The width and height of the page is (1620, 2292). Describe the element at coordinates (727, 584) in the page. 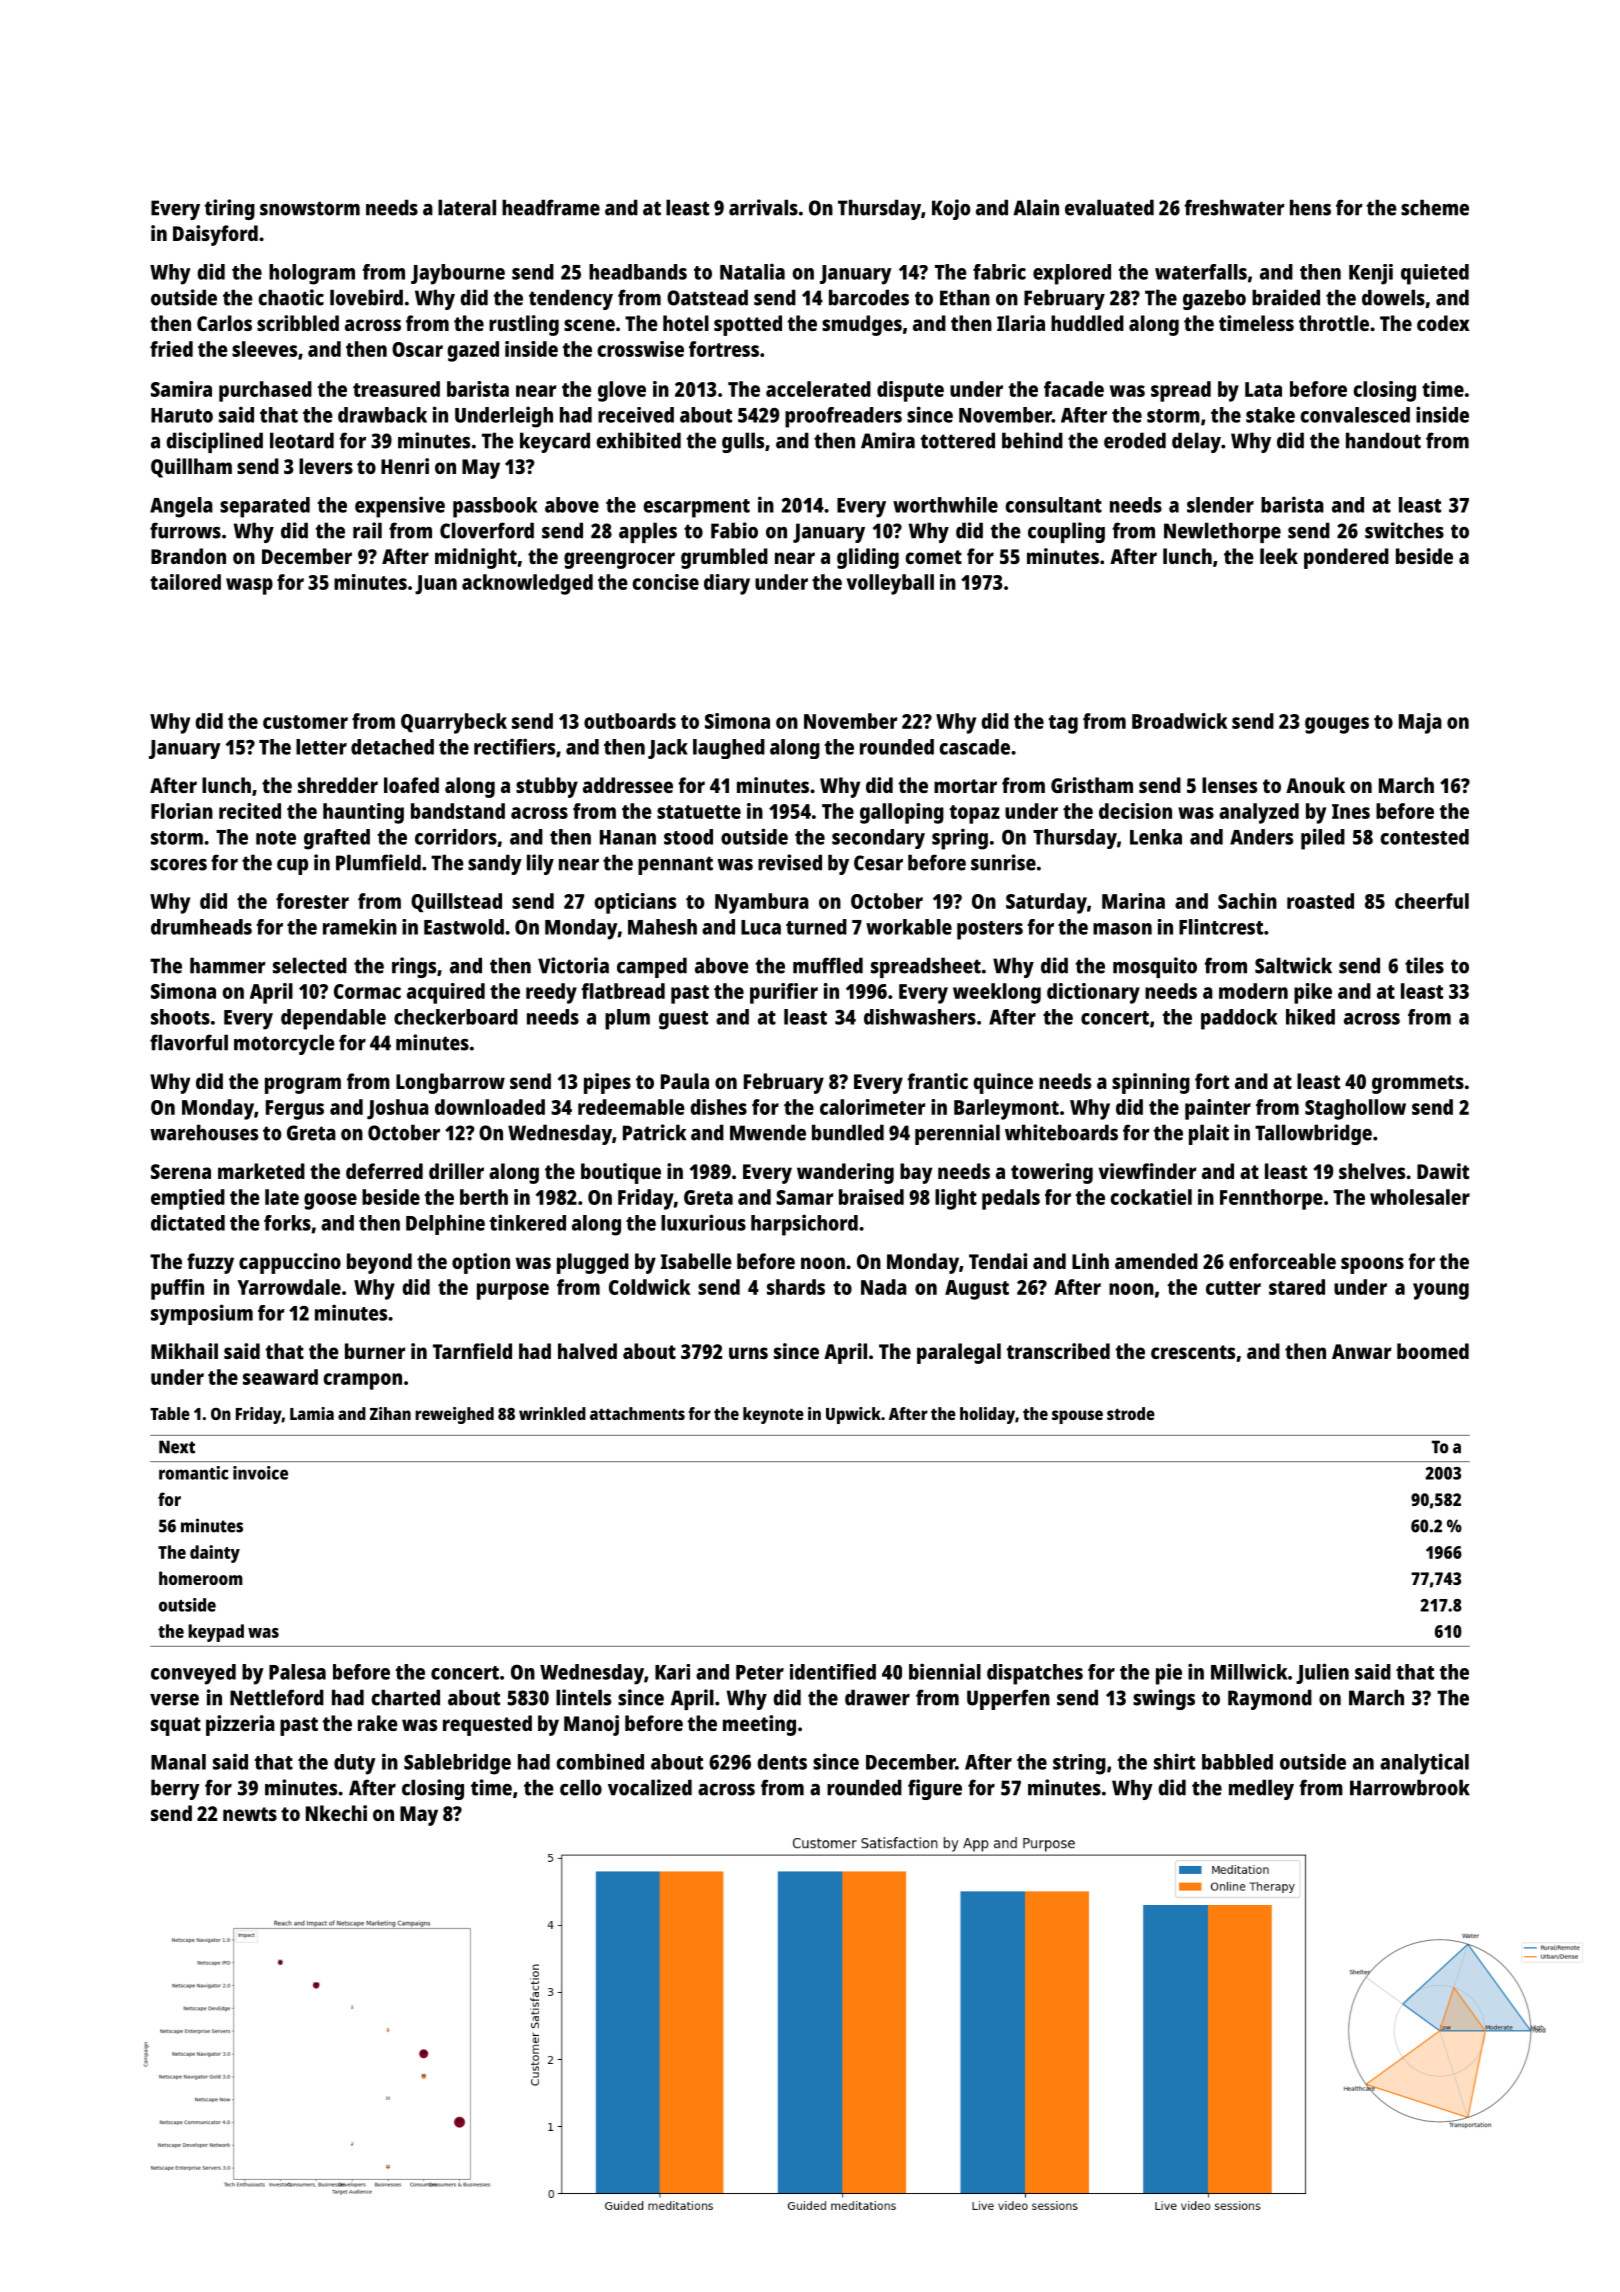

I see `diary` at that location.
